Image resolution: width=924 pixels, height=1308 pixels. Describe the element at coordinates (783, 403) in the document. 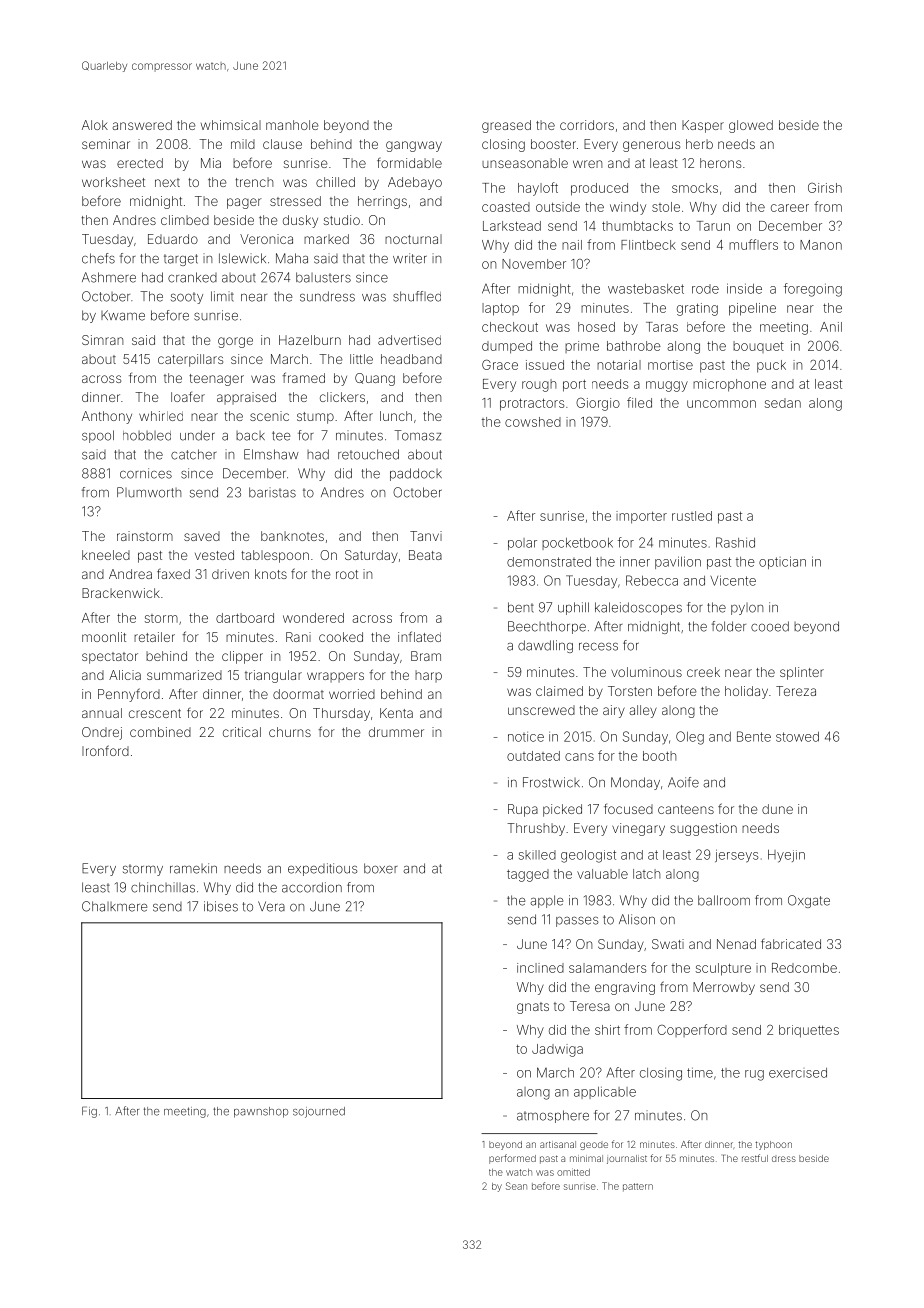

I see `sedan` at that location.
